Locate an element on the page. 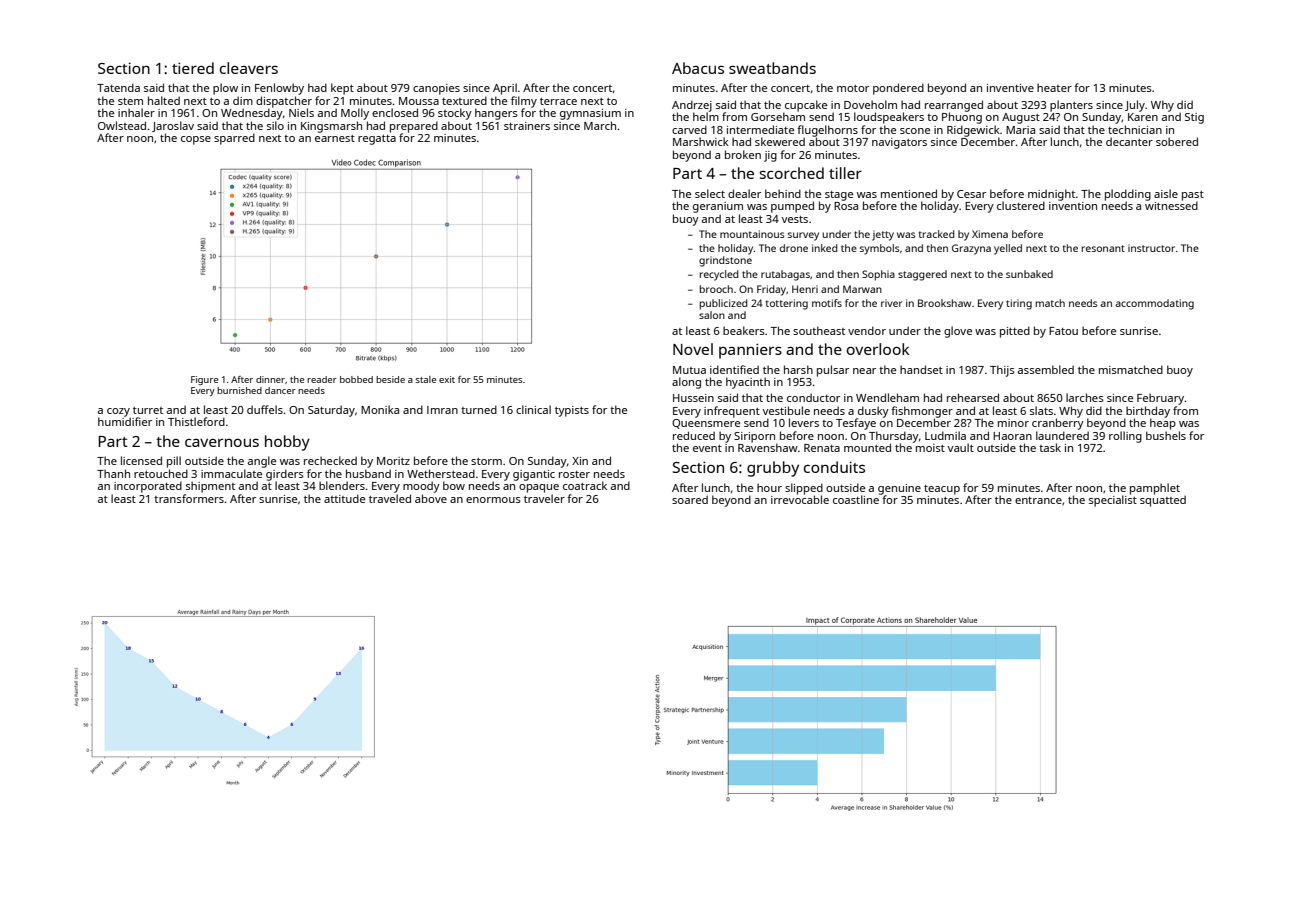  beakers is located at coordinates (744, 330).
